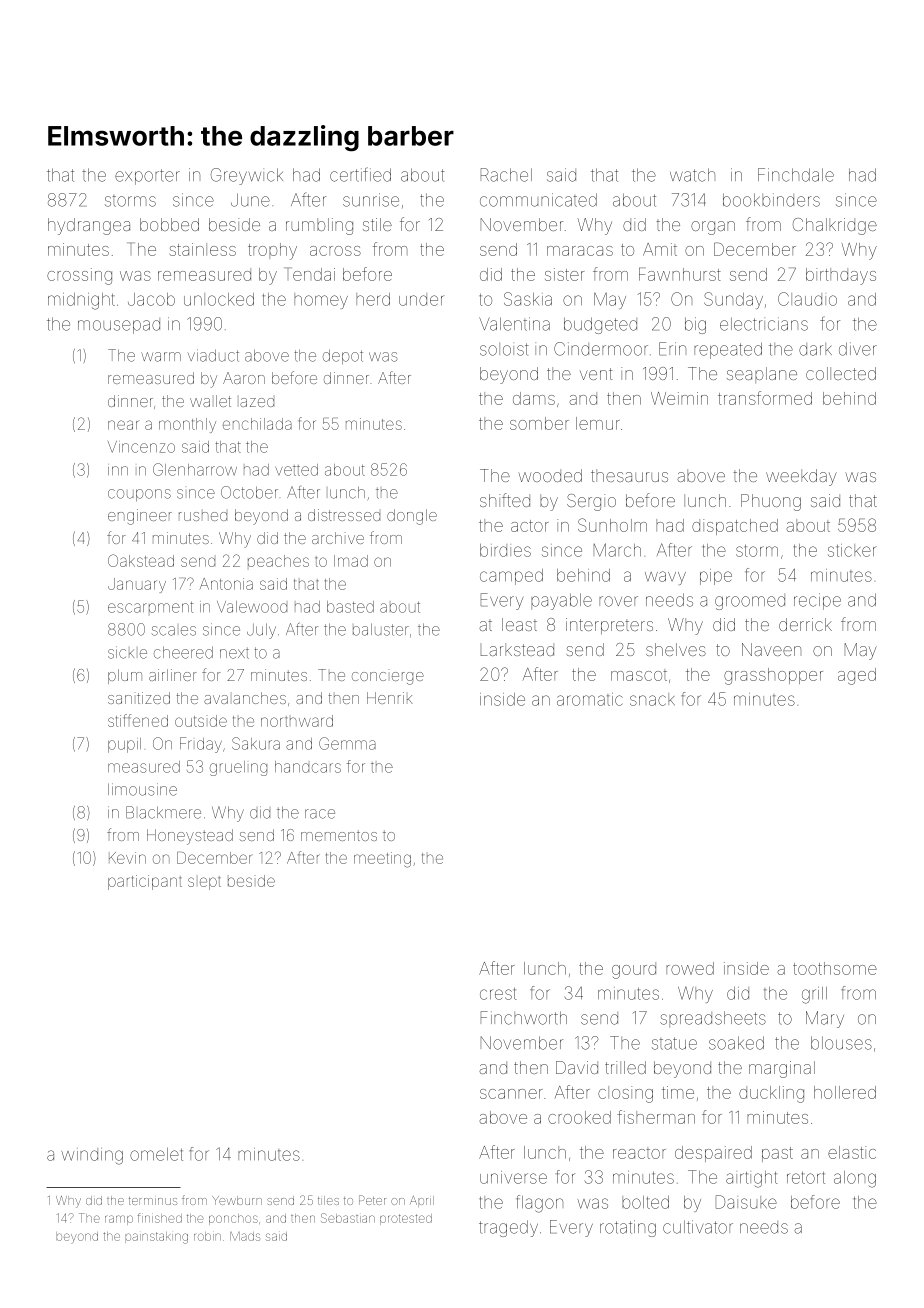 This page has height=1308, width=924. What do you see at coordinates (147, 177) in the page?
I see `exporter` at bounding box center [147, 177].
